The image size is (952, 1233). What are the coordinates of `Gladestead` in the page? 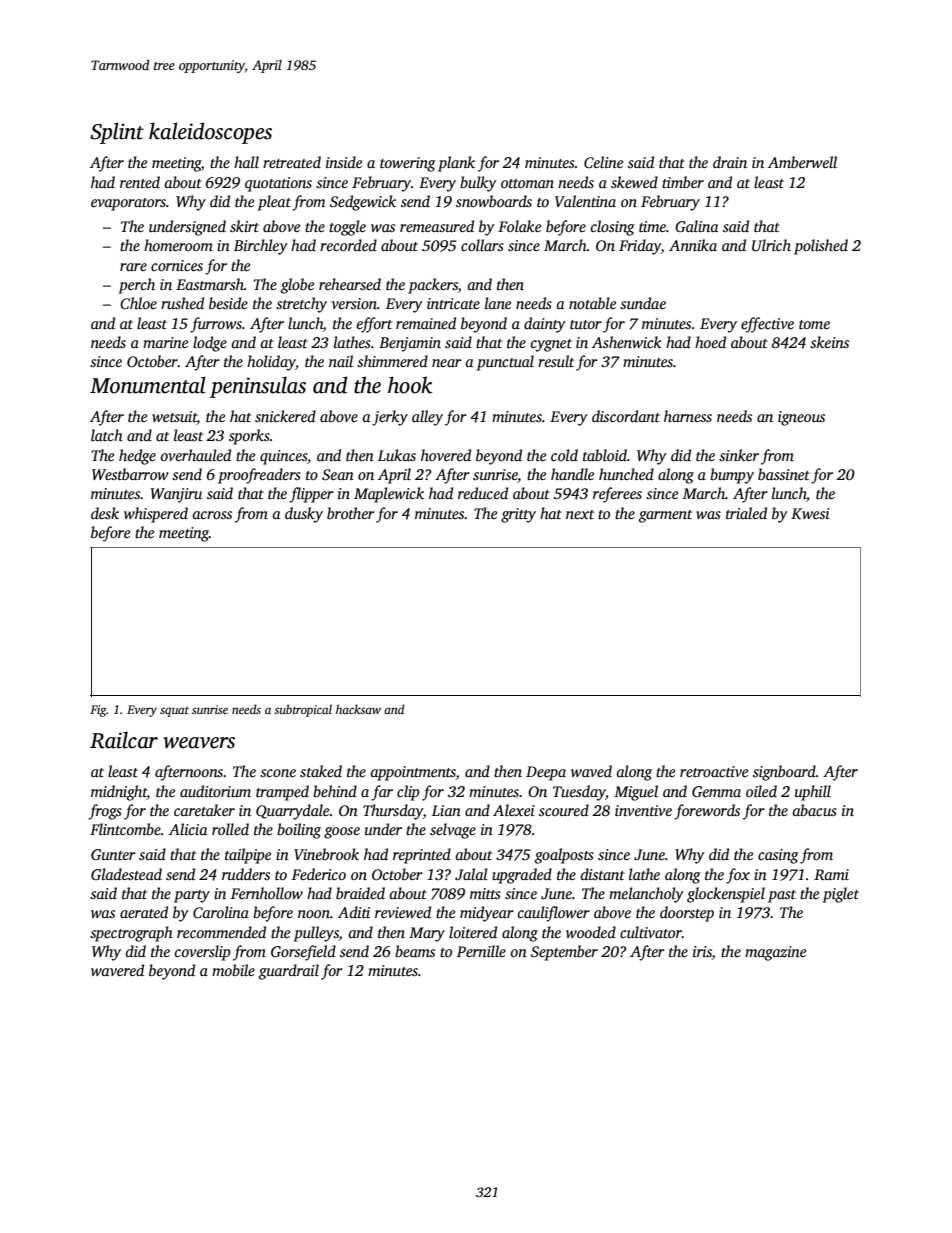 It's located at (126, 874).
